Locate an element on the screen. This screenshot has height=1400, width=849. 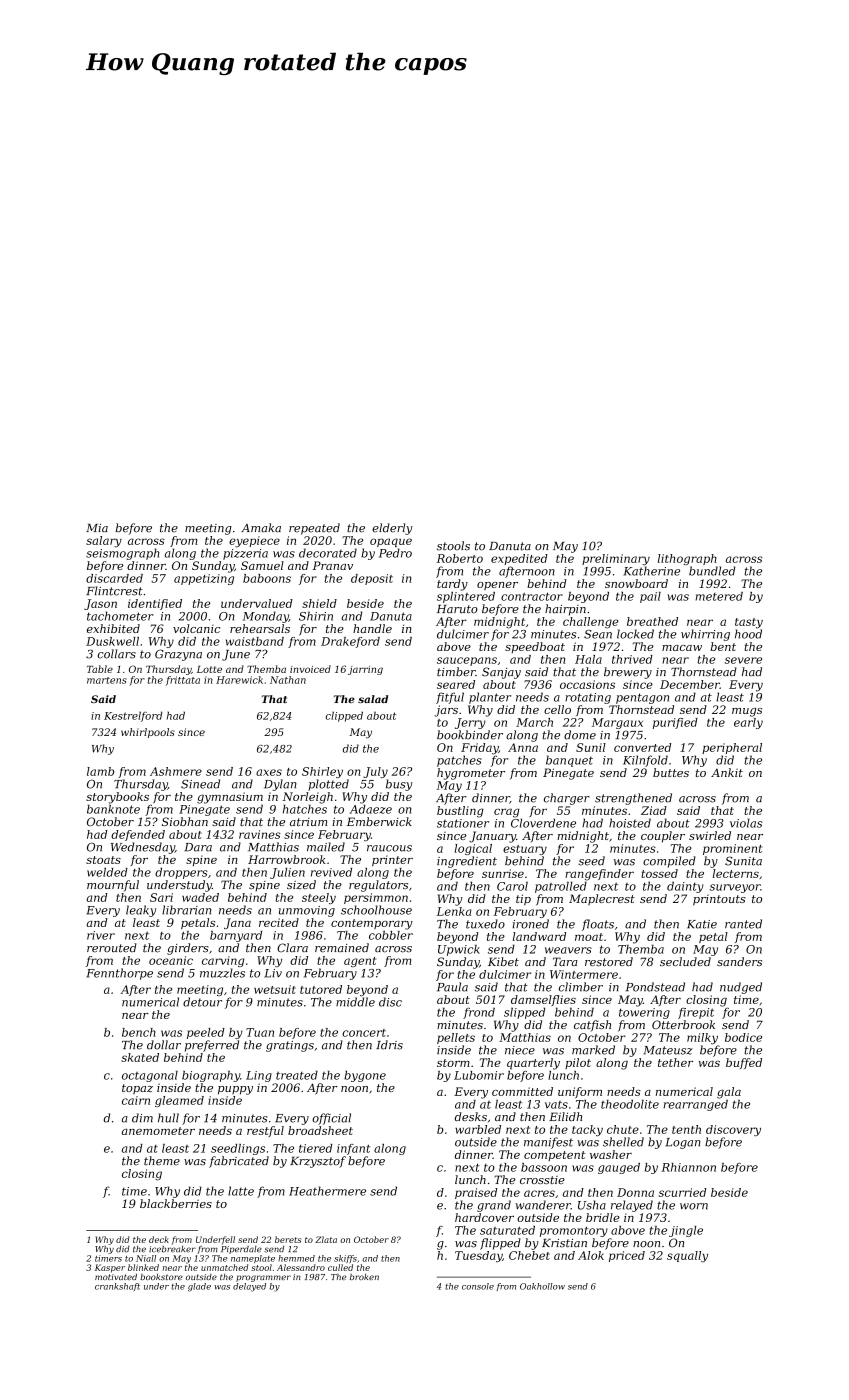
Sean is located at coordinates (598, 634).
